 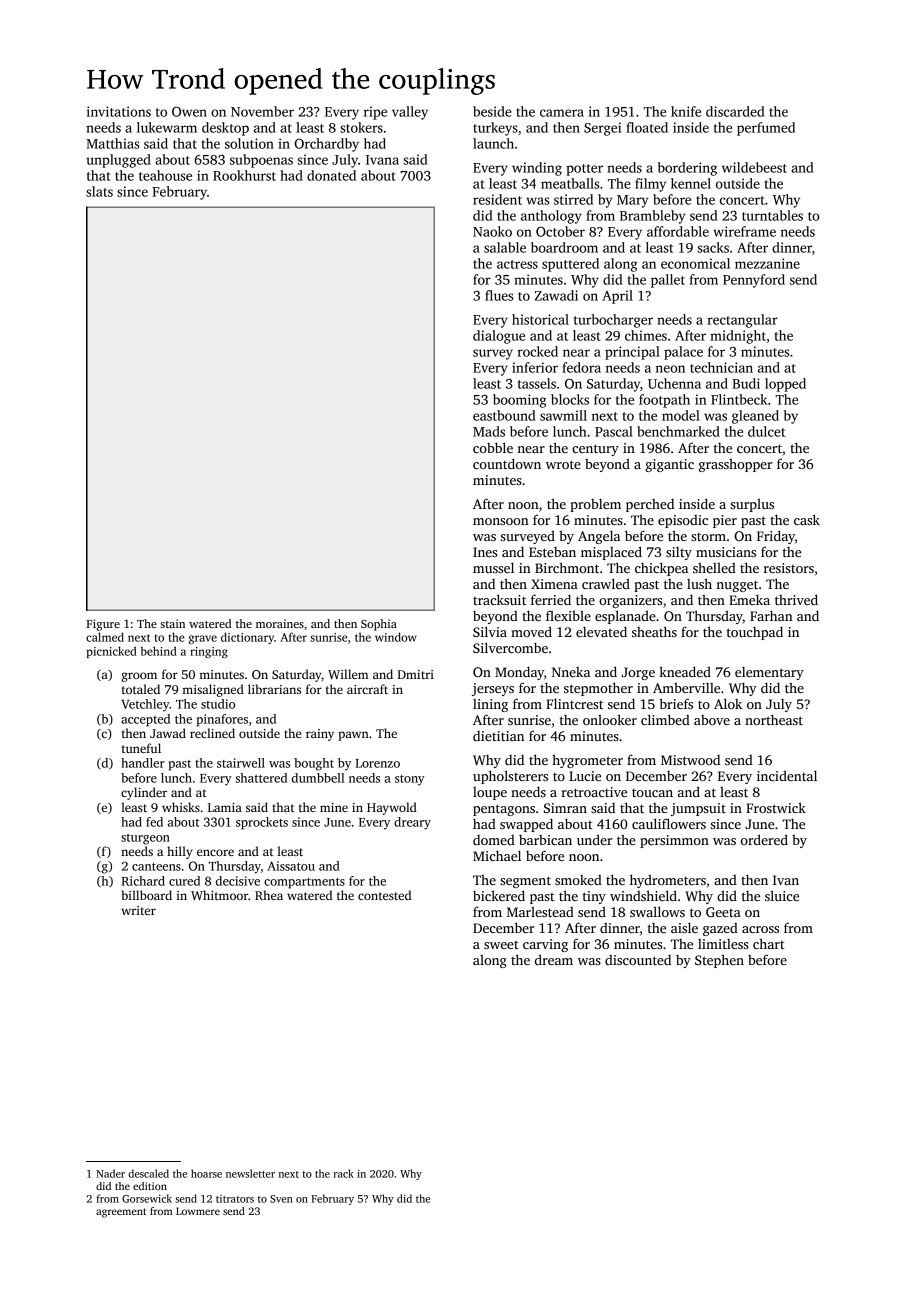 What do you see at coordinates (410, 113) in the image?
I see `valley` at bounding box center [410, 113].
